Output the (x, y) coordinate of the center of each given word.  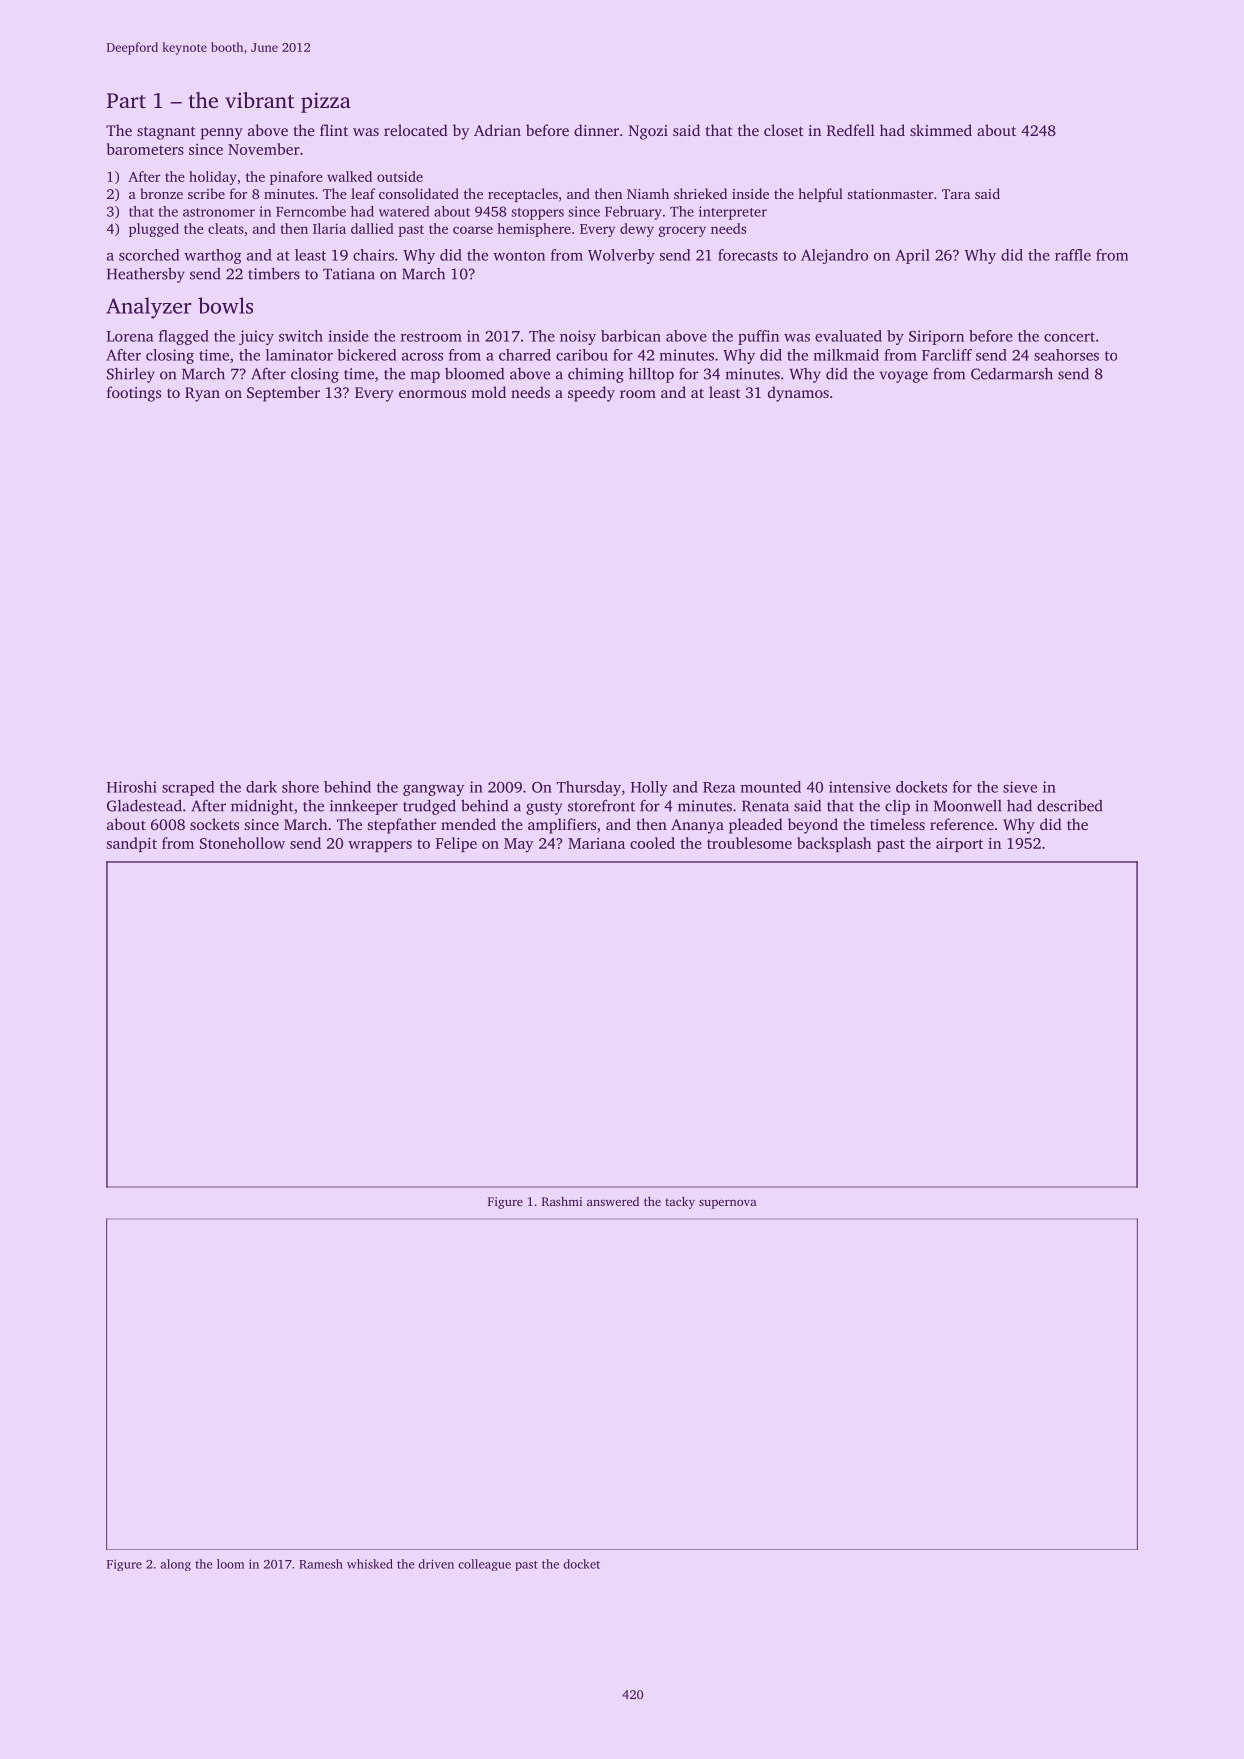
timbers (274, 273)
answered (613, 1201)
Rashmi (562, 1201)
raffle (1073, 255)
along (176, 1565)
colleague (484, 1565)
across (422, 357)
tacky (680, 1202)
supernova (728, 1204)
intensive (860, 787)
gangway (433, 790)
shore (300, 787)
